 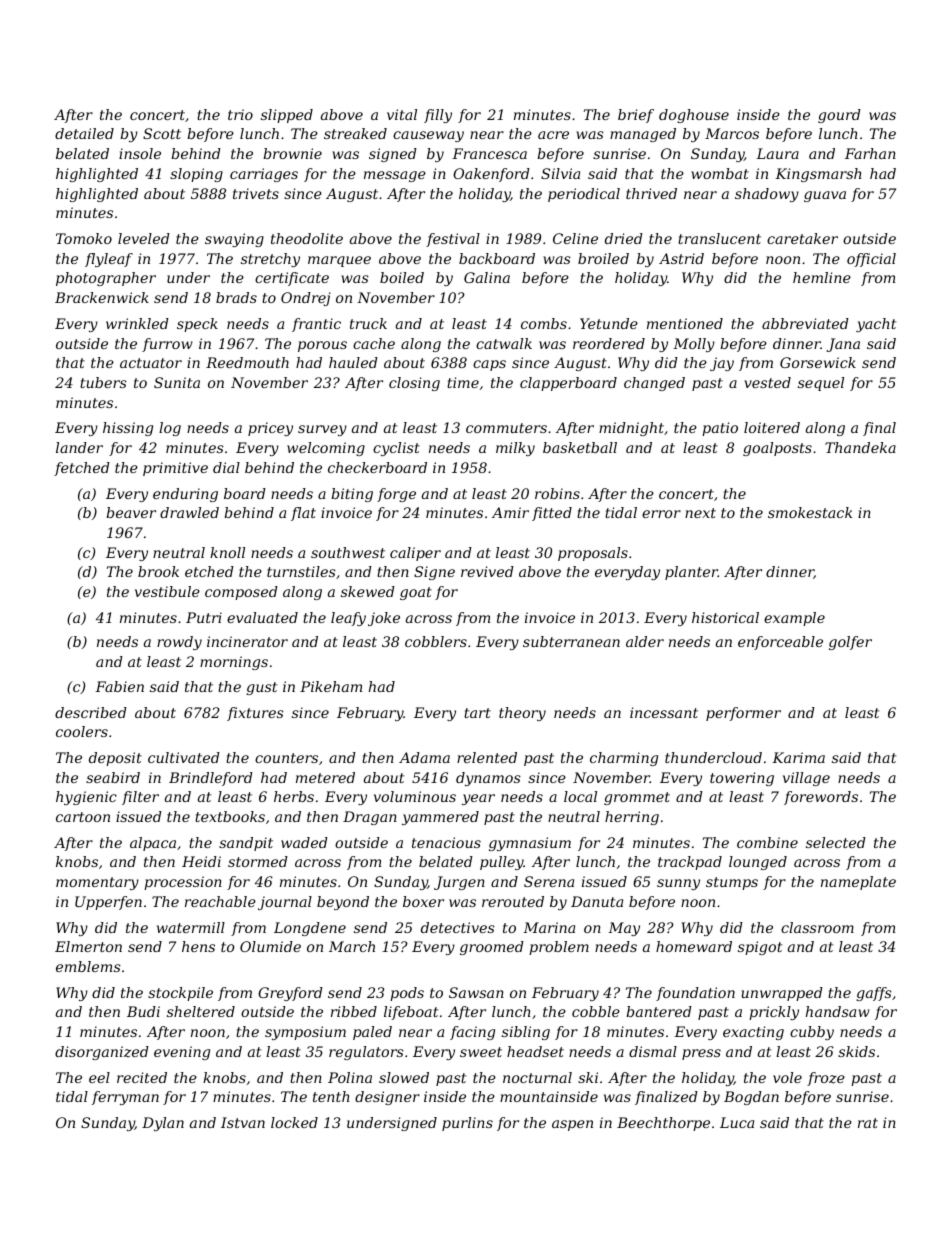 What do you see at coordinates (643, 135) in the screenshot?
I see `managed` at bounding box center [643, 135].
